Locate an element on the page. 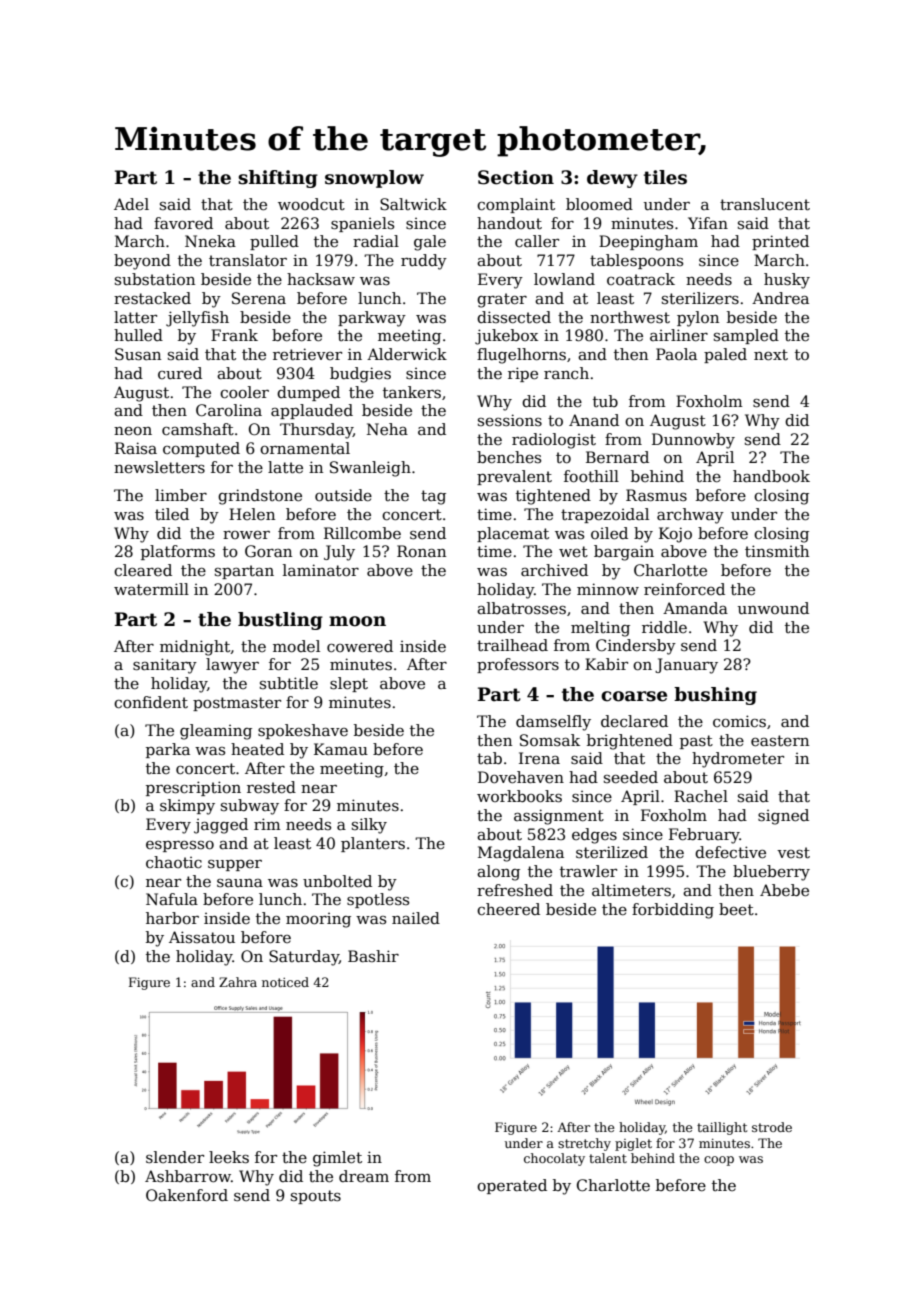 This page has width=924, height=1308. Nneka is located at coordinates (210, 241).
